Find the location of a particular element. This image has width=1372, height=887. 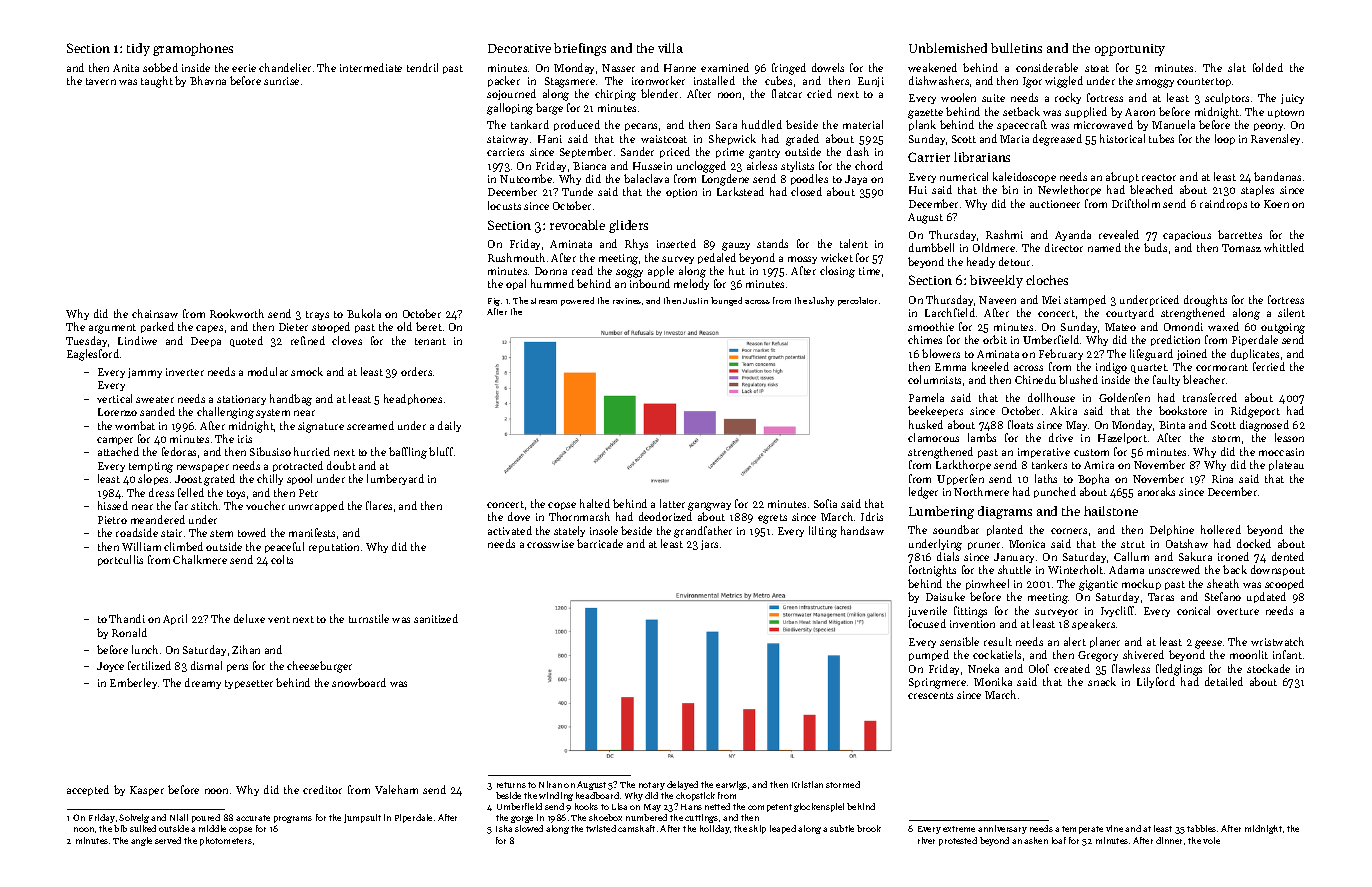

ferried is located at coordinates (1269, 366).
